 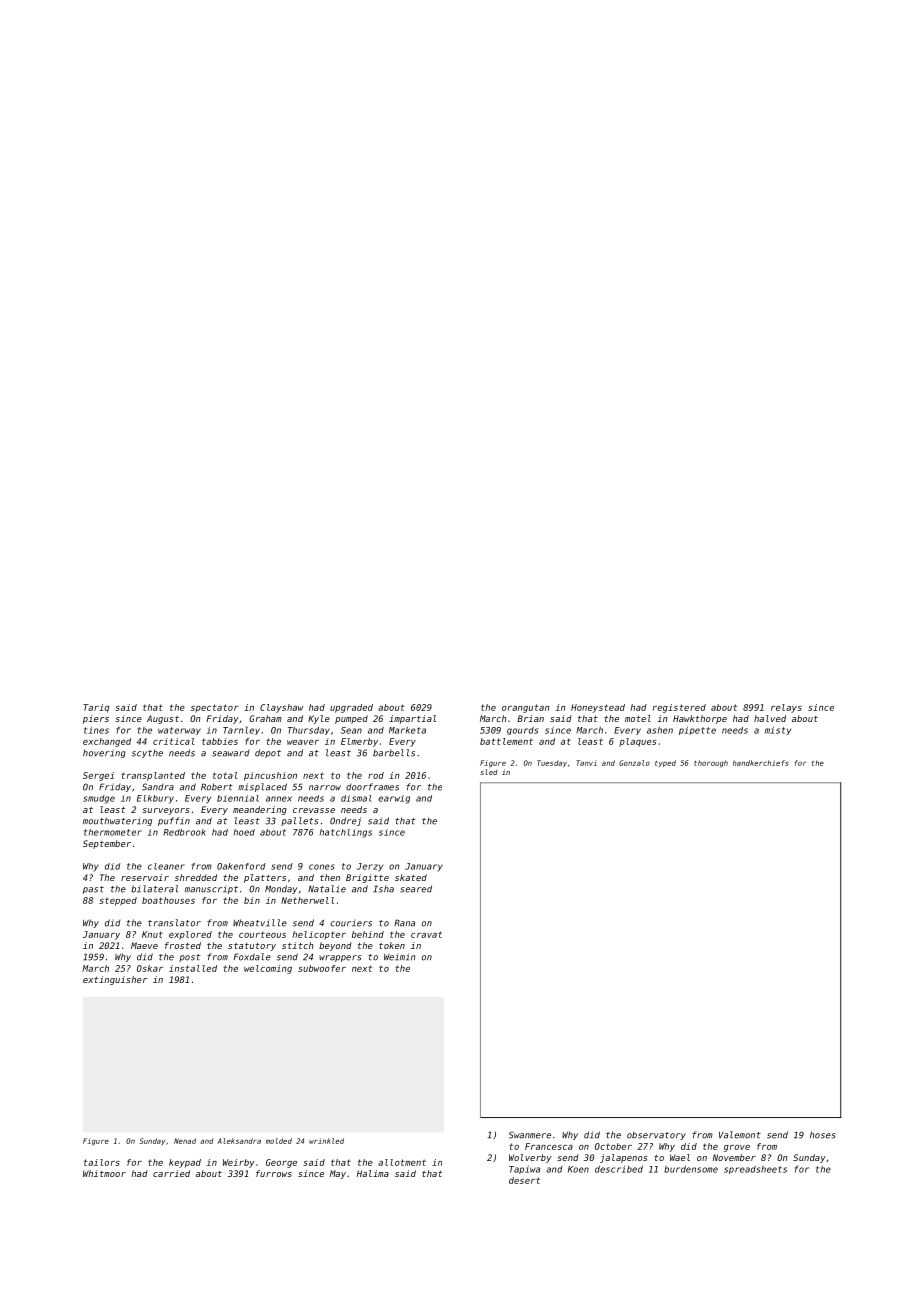 I want to click on registered, so click(x=679, y=708).
